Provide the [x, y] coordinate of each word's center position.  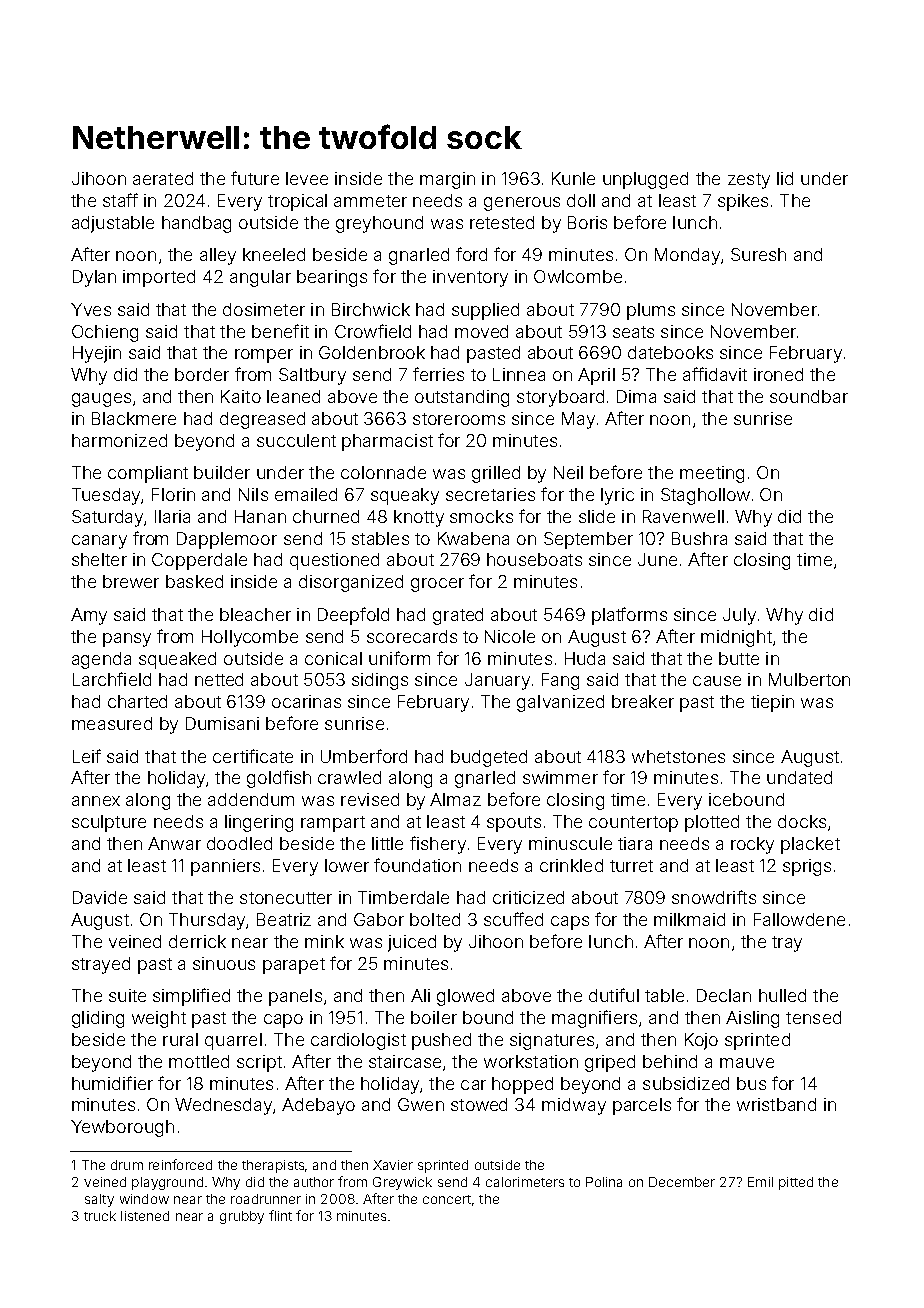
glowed [465, 997]
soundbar [809, 396]
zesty [749, 181]
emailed [306, 494]
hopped [522, 1085]
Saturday [107, 518]
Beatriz [284, 919]
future [255, 178]
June [657, 559]
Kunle [573, 178]
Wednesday [223, 1106]
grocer [437, 585]
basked [194, 581]
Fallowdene [799, 919]
